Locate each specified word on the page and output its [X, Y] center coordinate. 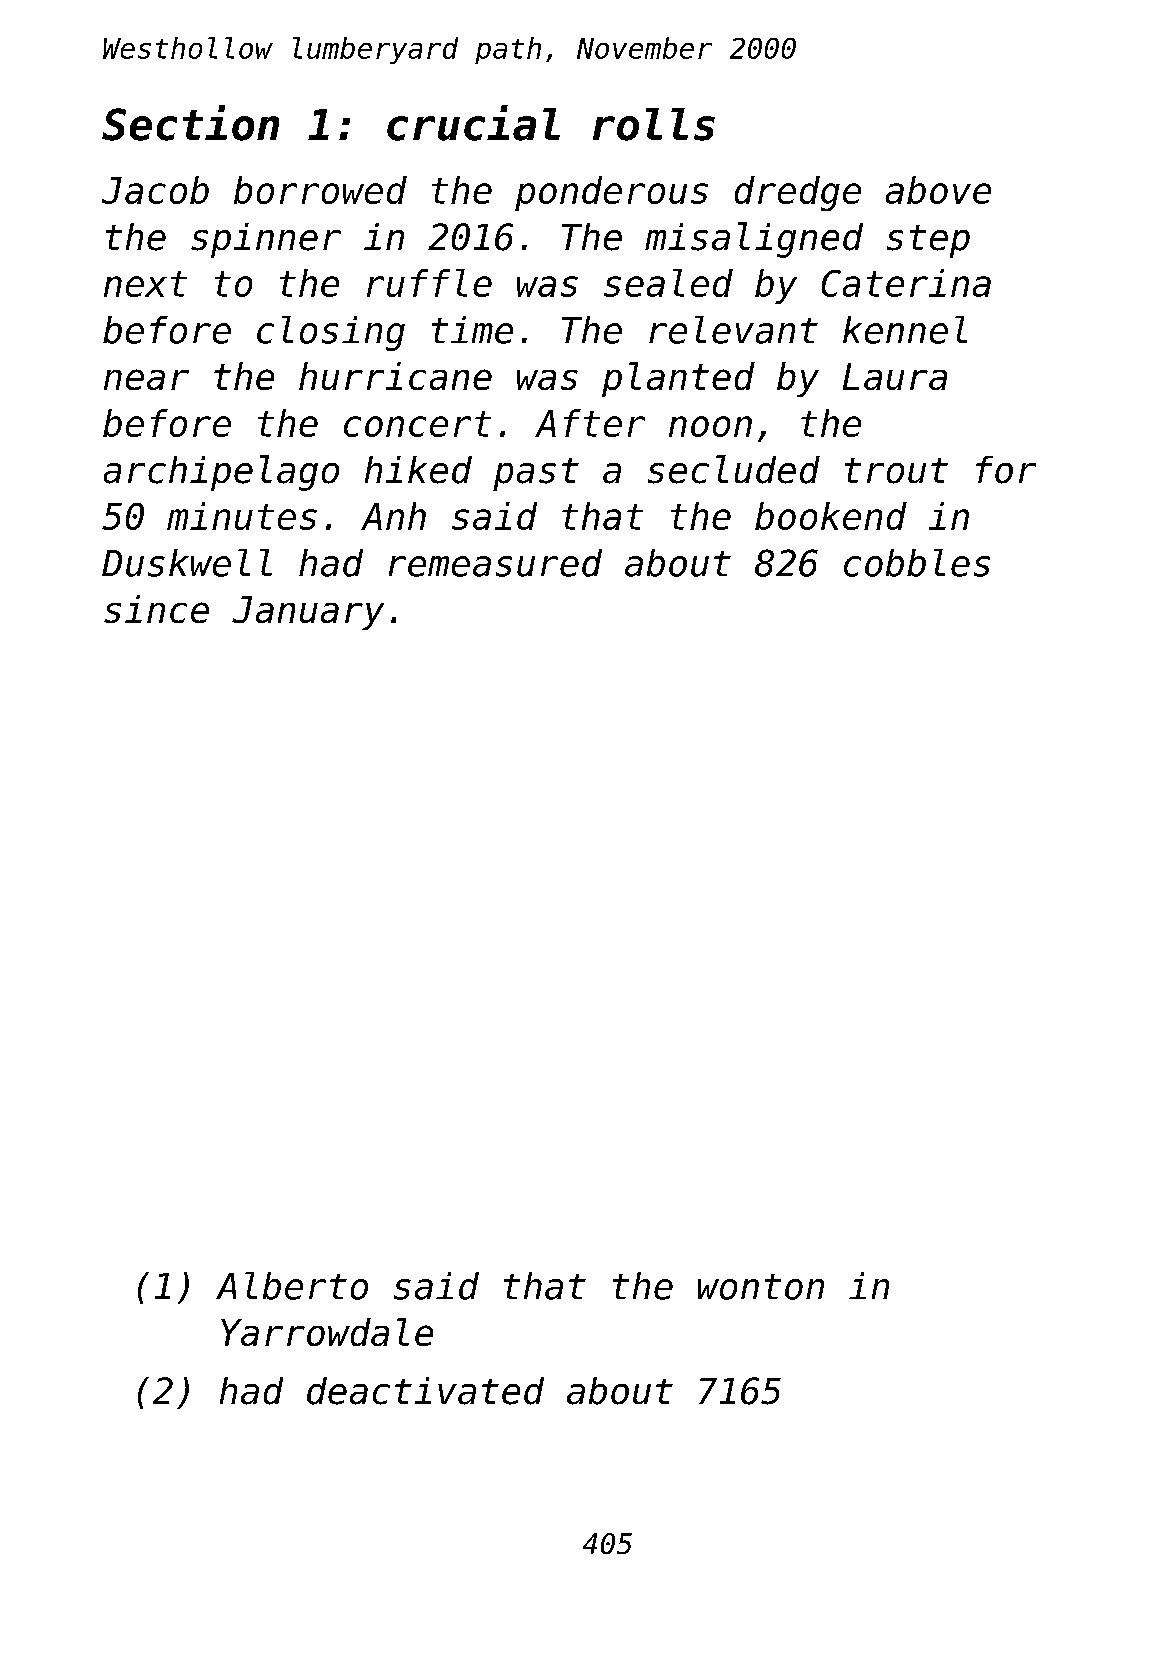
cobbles [917, 563]
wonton [761, 1287]
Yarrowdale [327, 1332]
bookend [831, 516]
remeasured [495, 563]
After [590, 423]
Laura [895, 376]
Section [190, 123]
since [156, 609]
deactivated [425, 1391]
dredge [798, 193]
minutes [242, 516]
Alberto [292, 1286]
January [308, 613]
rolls [654, 124]
